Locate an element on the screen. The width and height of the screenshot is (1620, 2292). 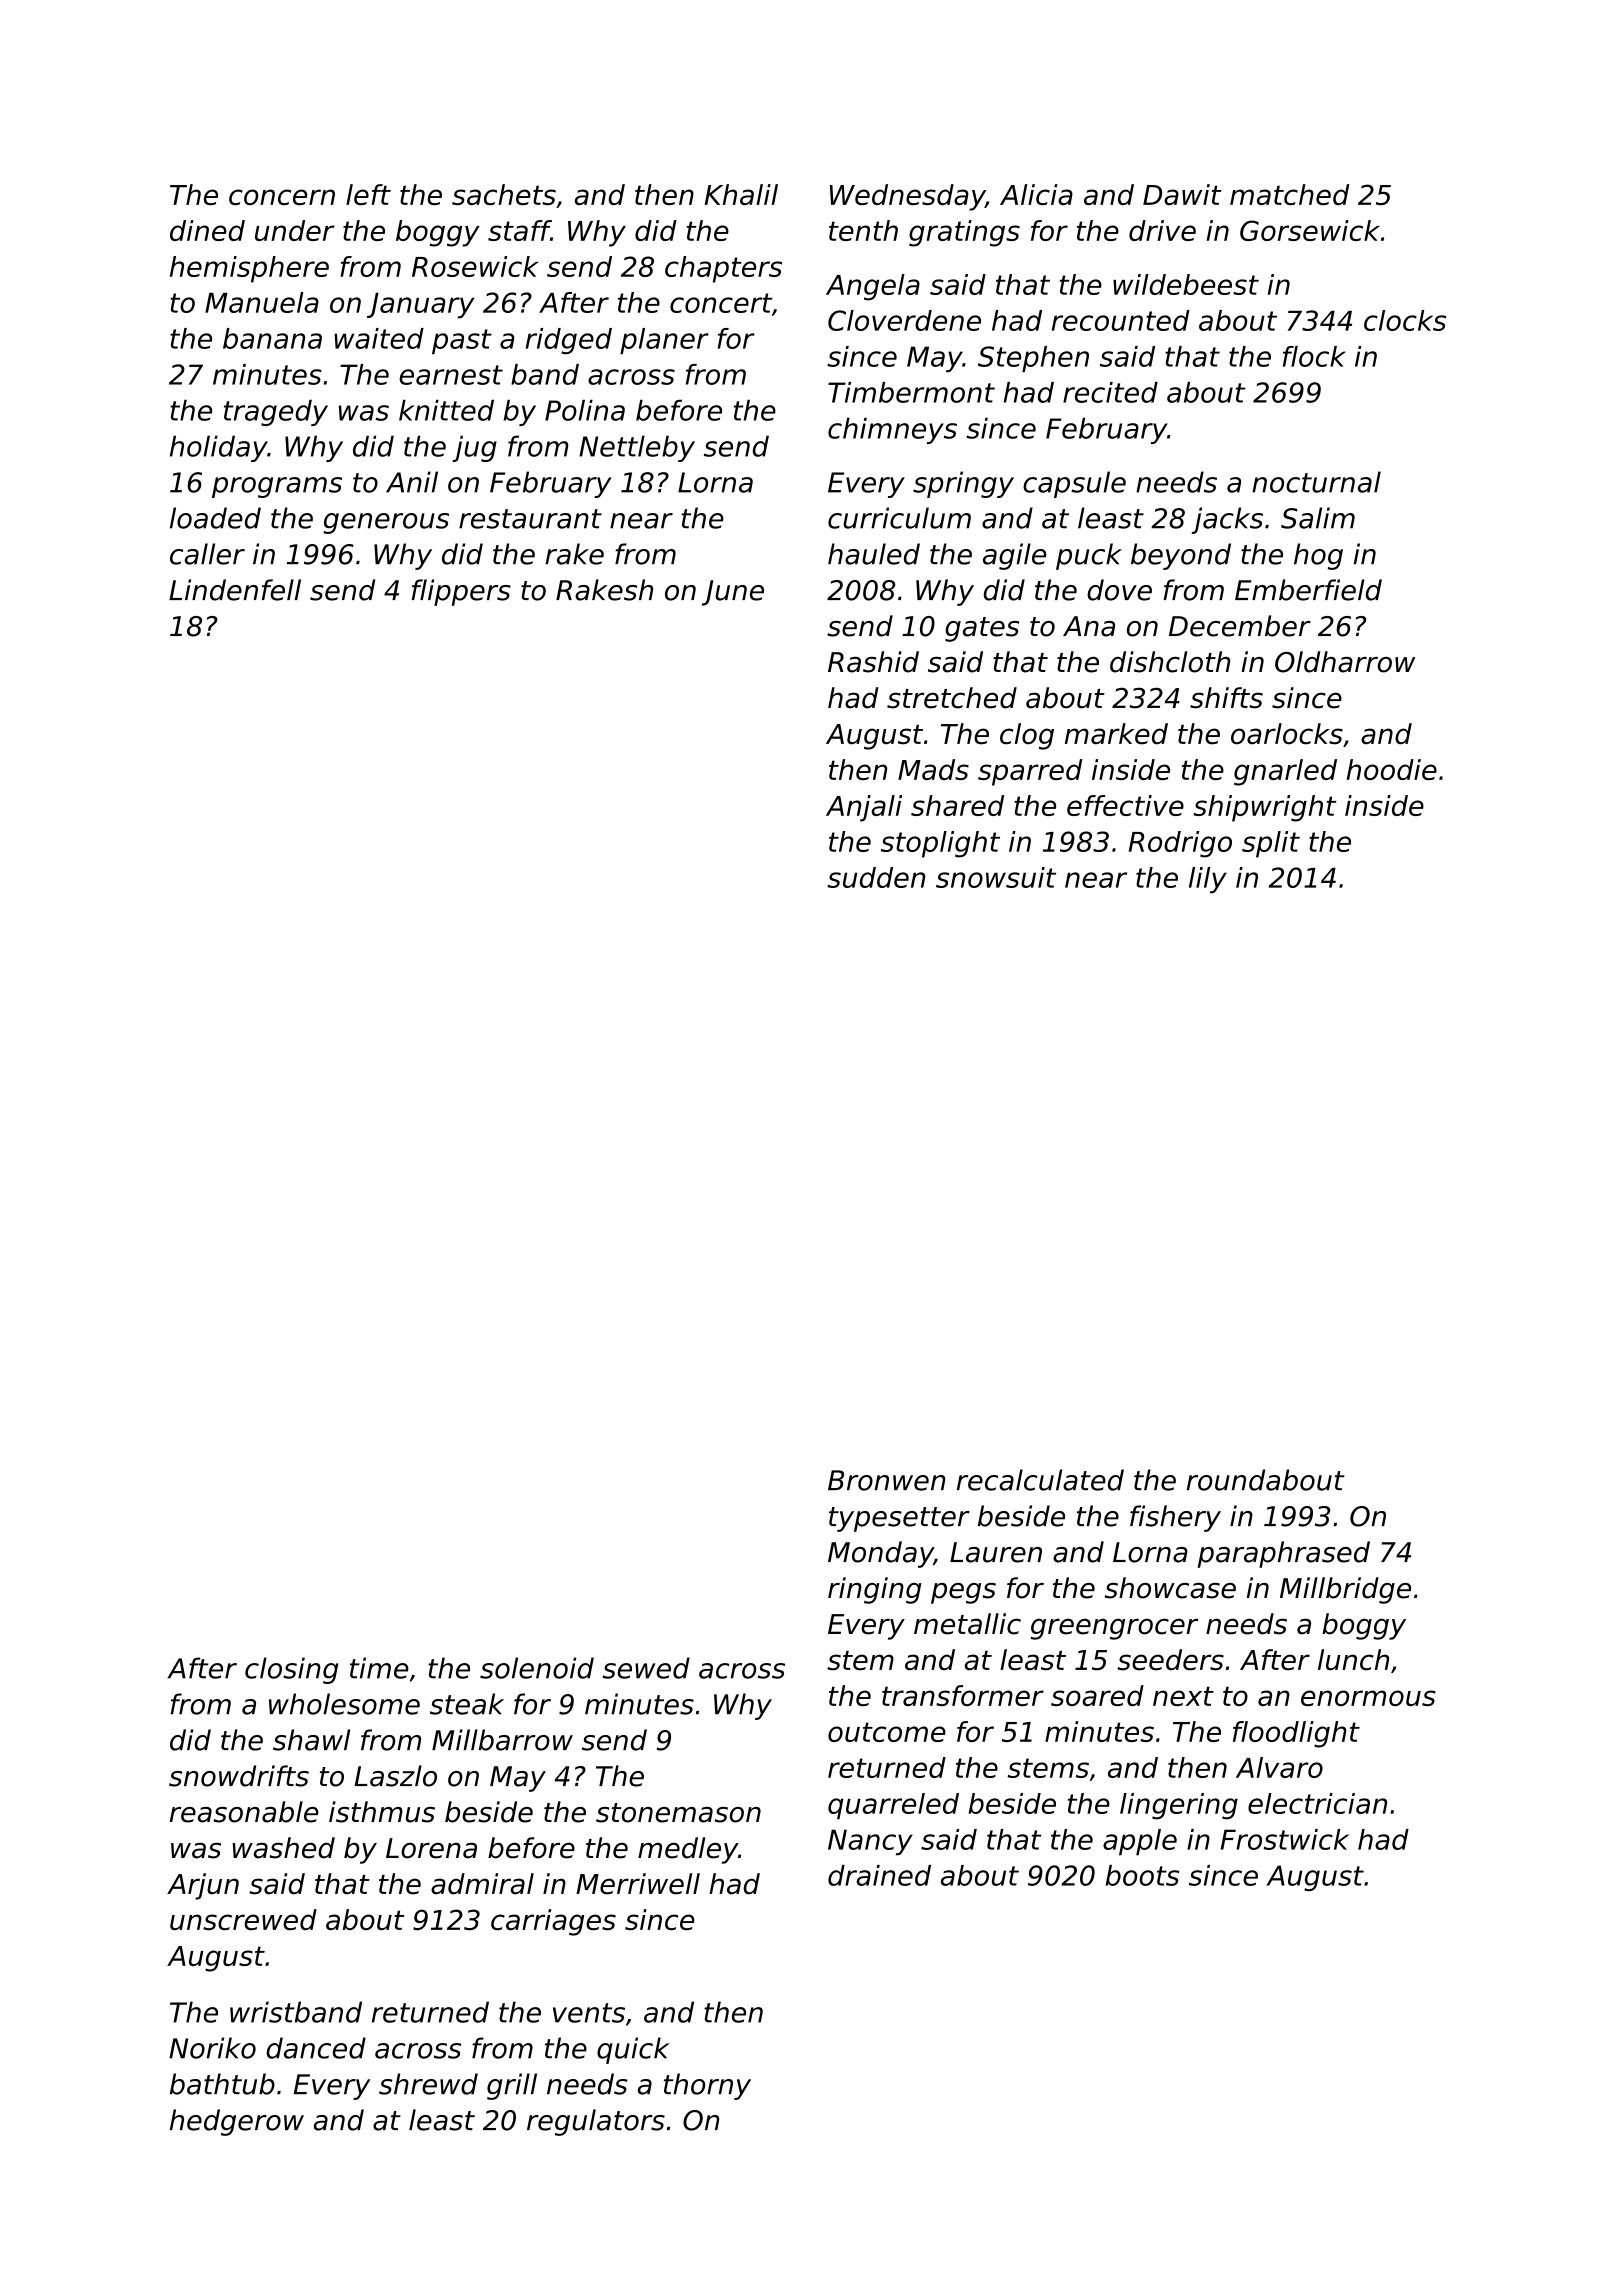
electrician is located at coordinates (1317, 1803).
